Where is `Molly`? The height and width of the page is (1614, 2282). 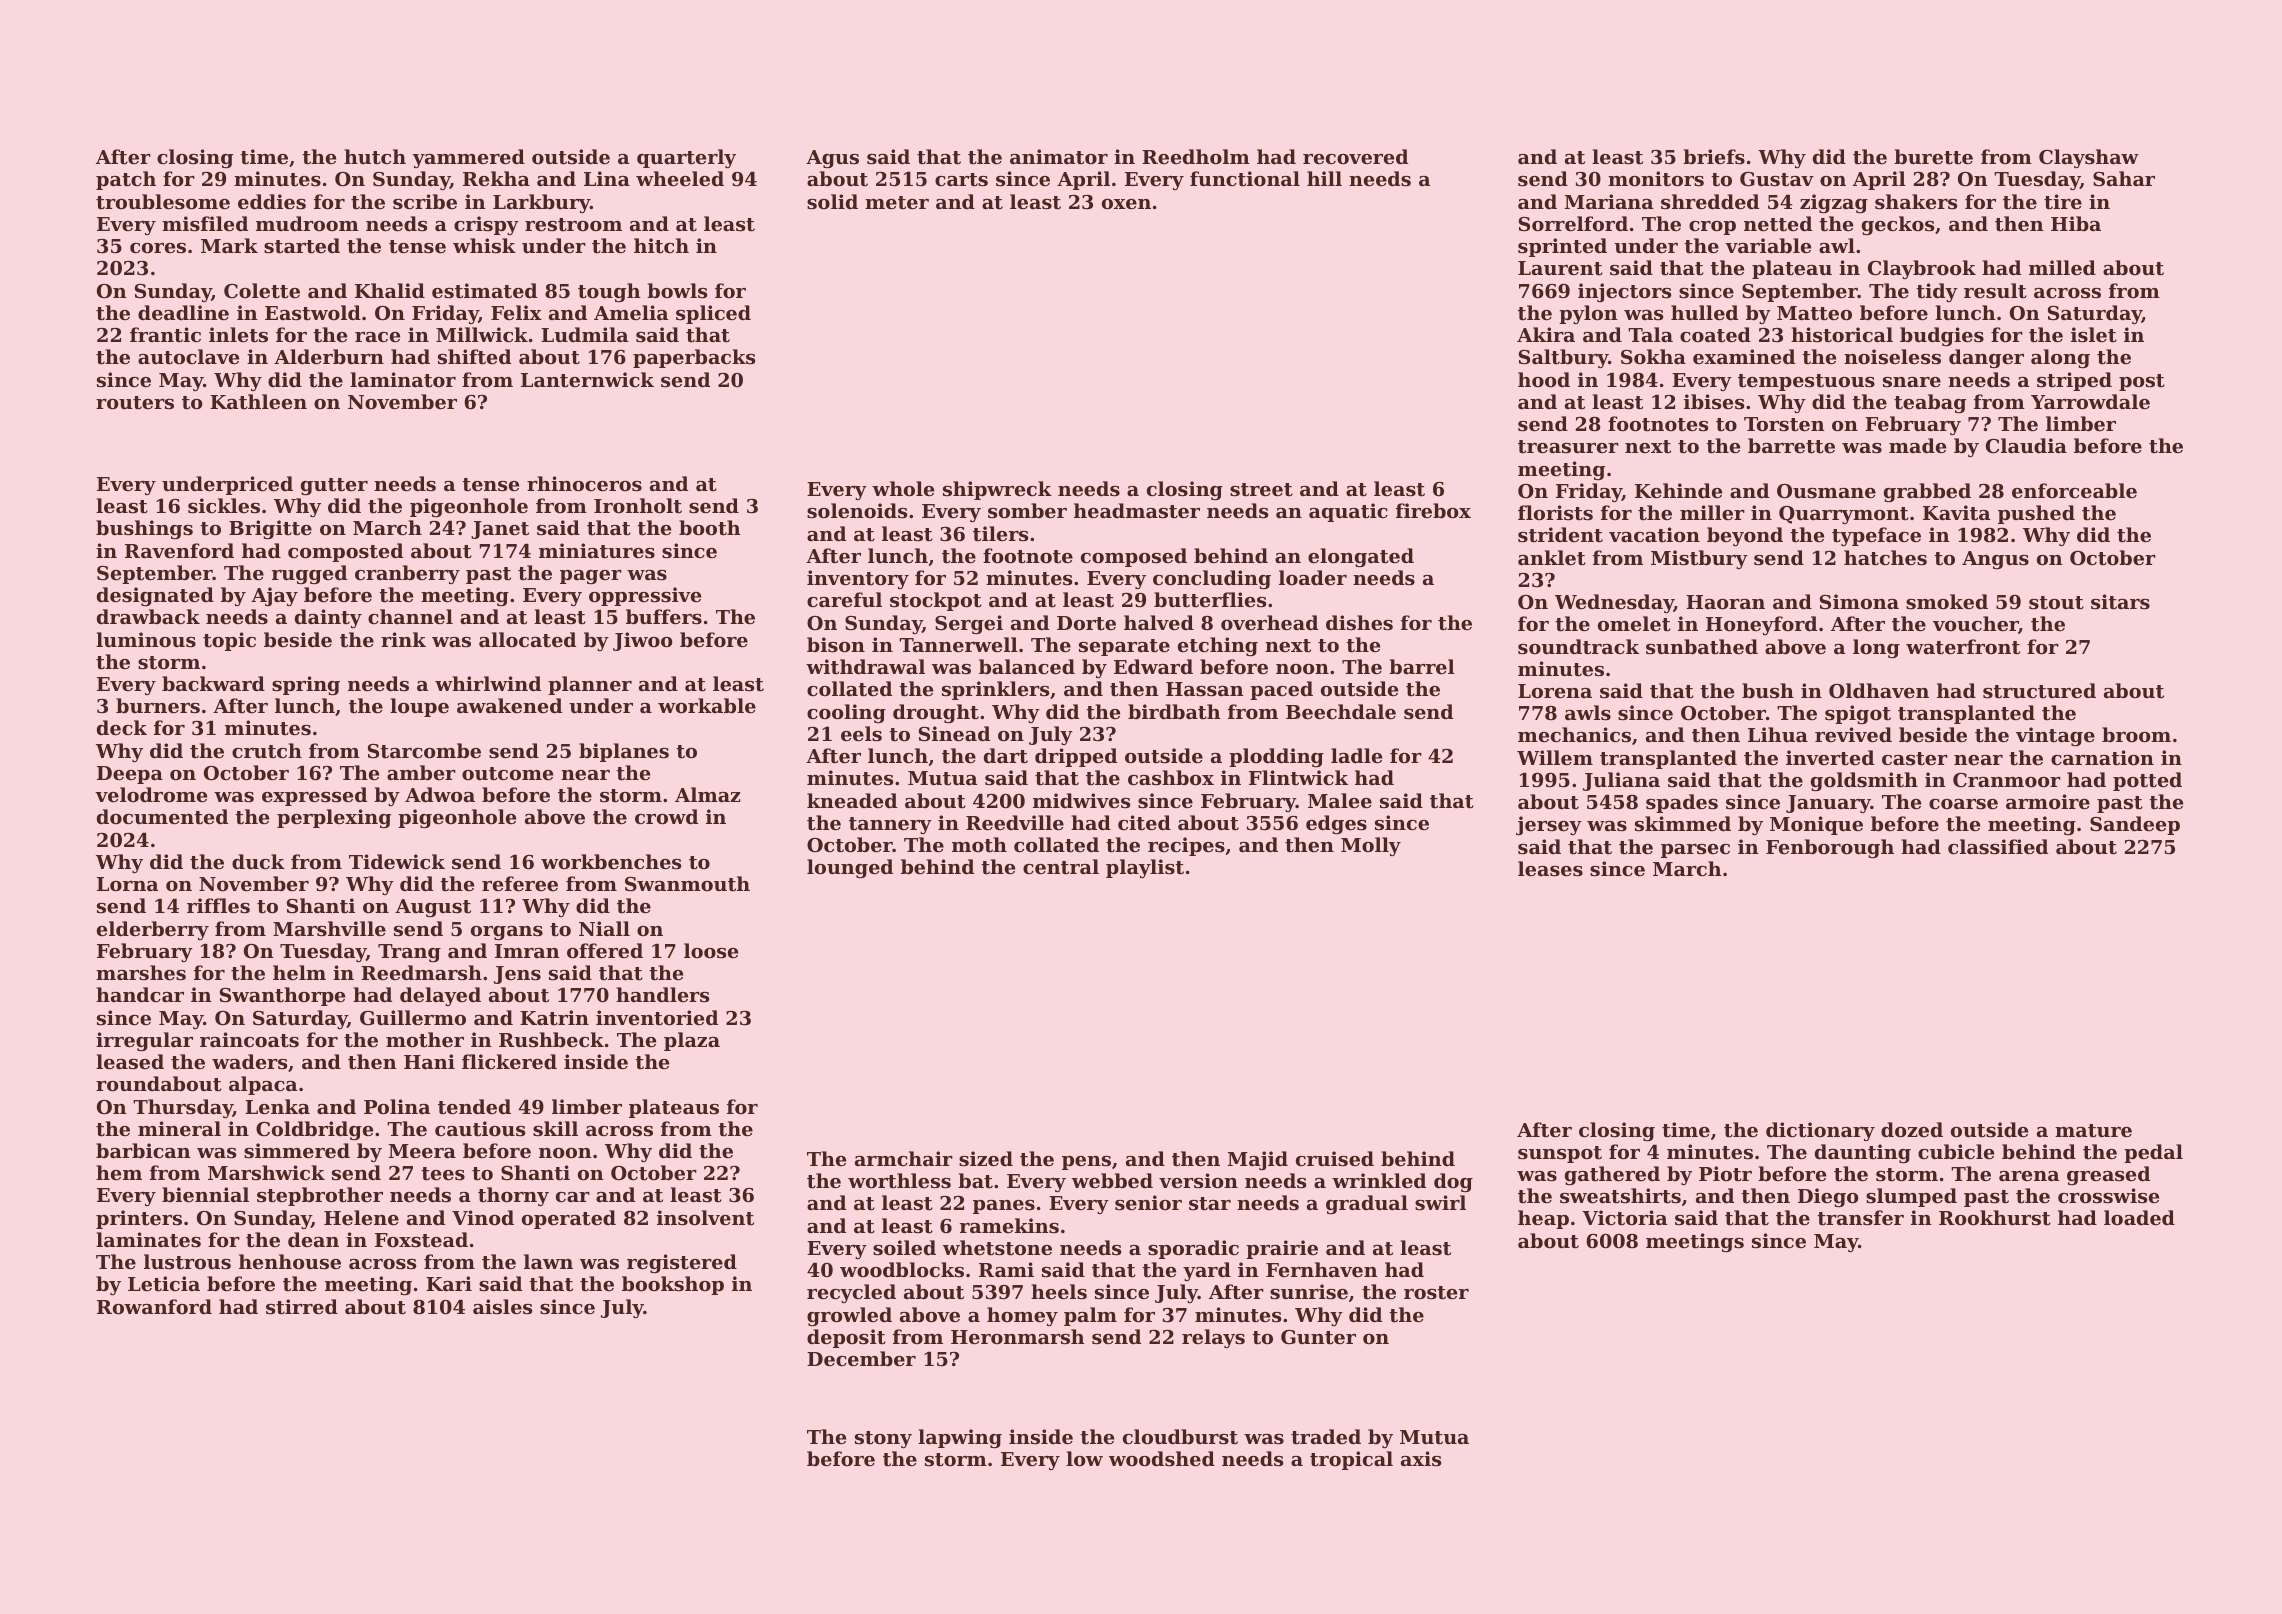 Molly is located at coordinates (1371, 846).
